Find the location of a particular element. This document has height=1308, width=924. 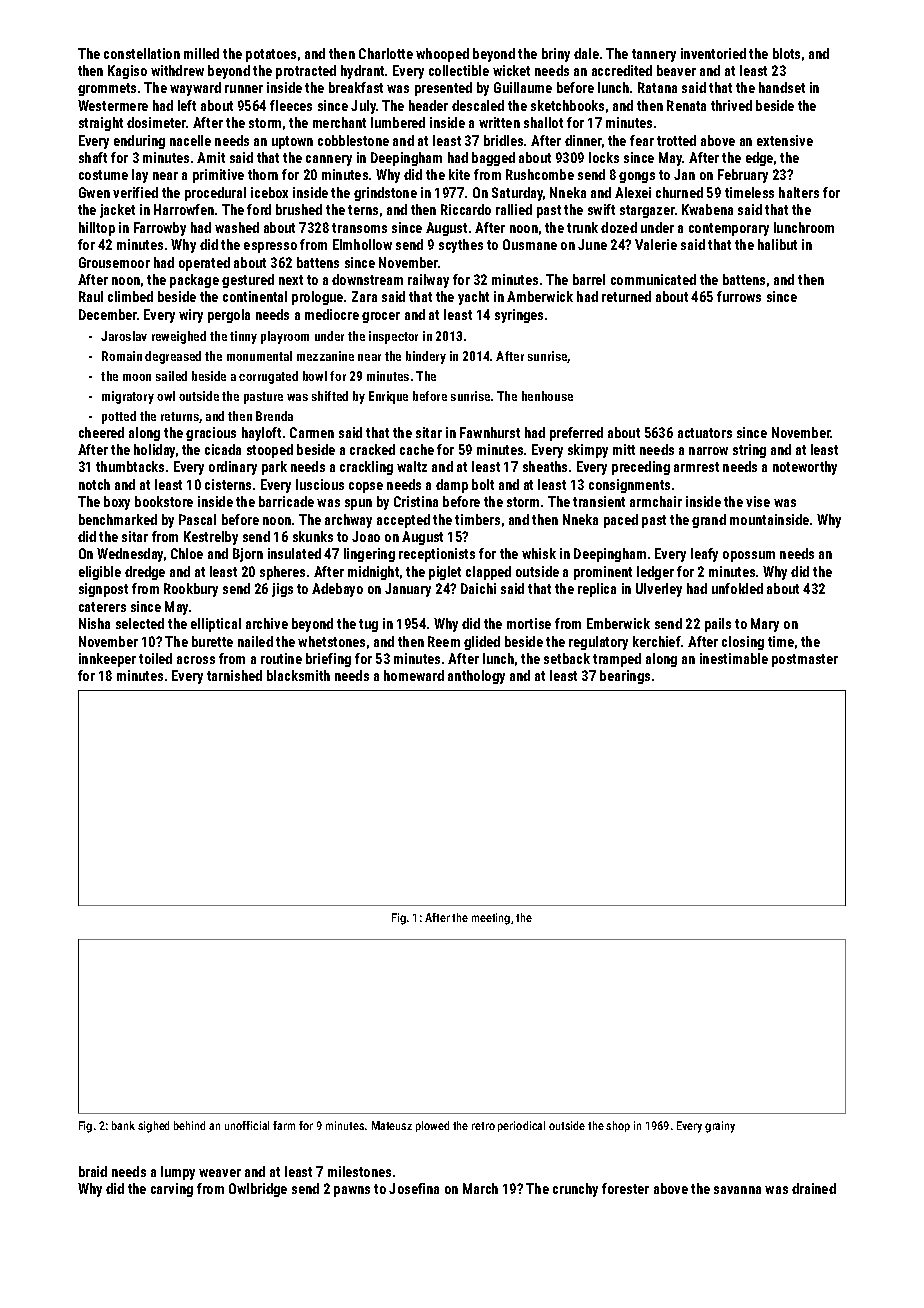

homeward is located at coordinates (414, 675).
